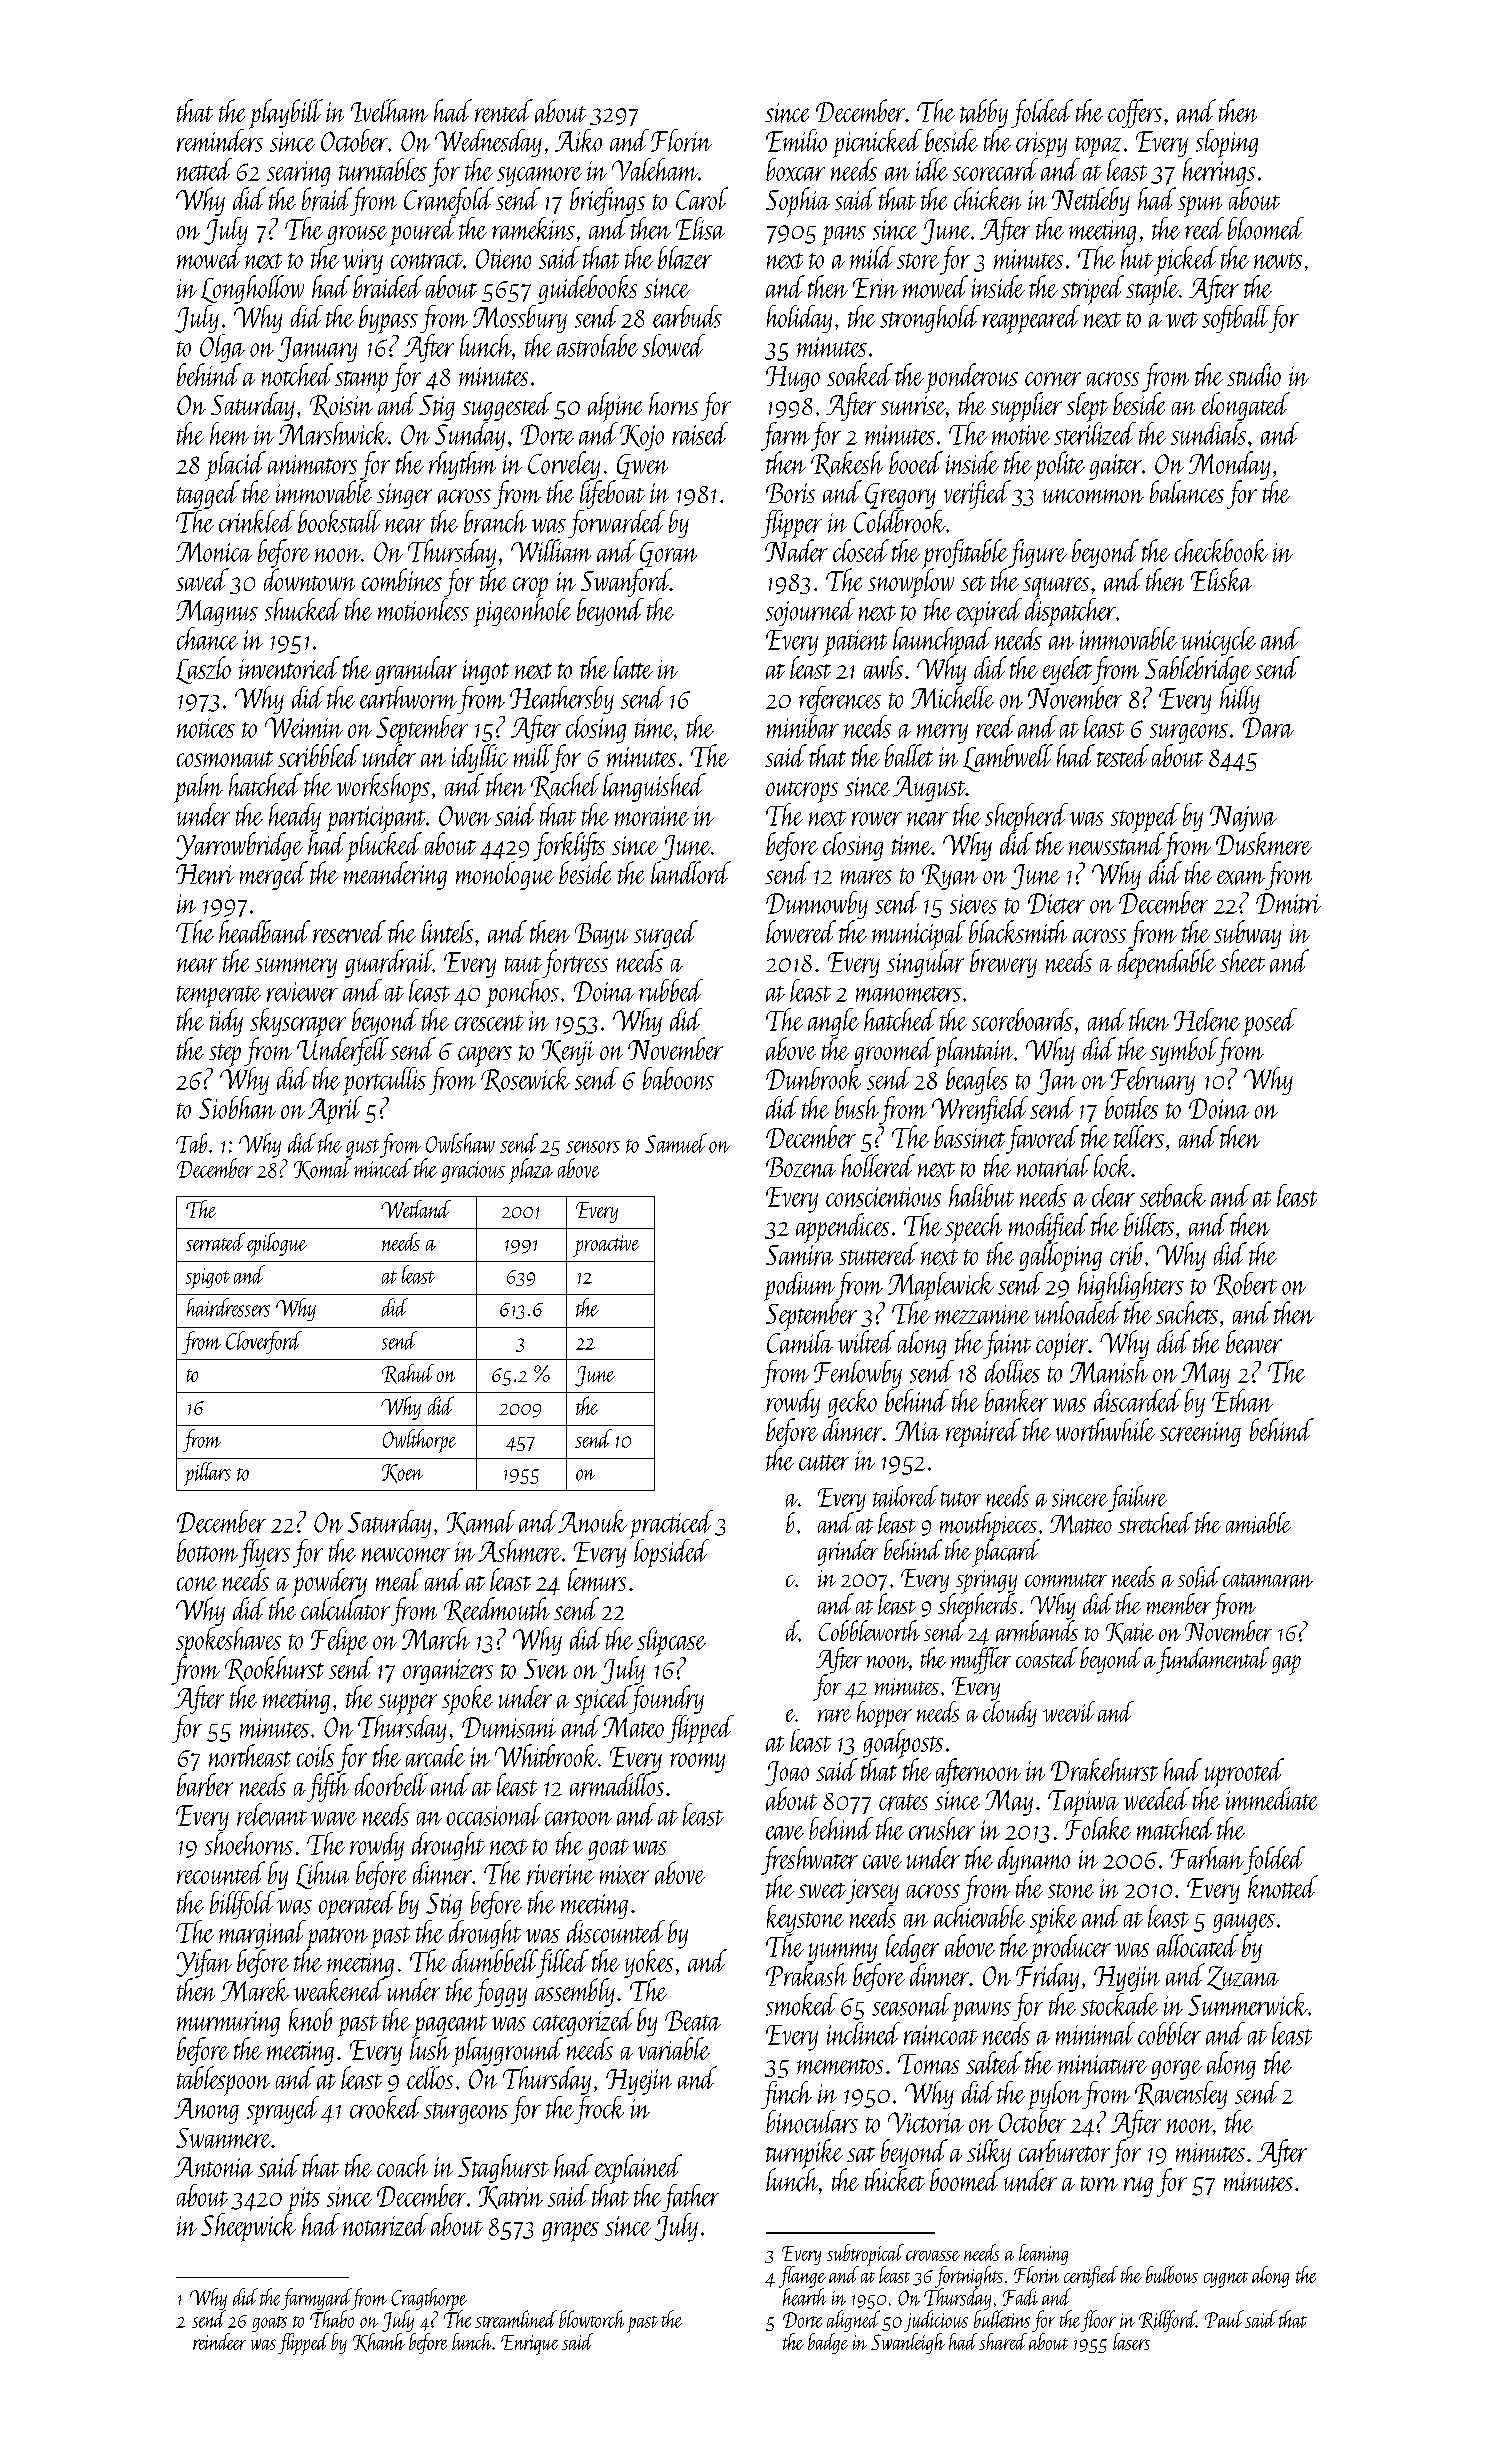 The height and width of the screenshot is (2464, 1496). What do you see at coordinates (869, 1630) in the screenshot?
I see `Cobbleworth` at bounding box center [869, 1630].
